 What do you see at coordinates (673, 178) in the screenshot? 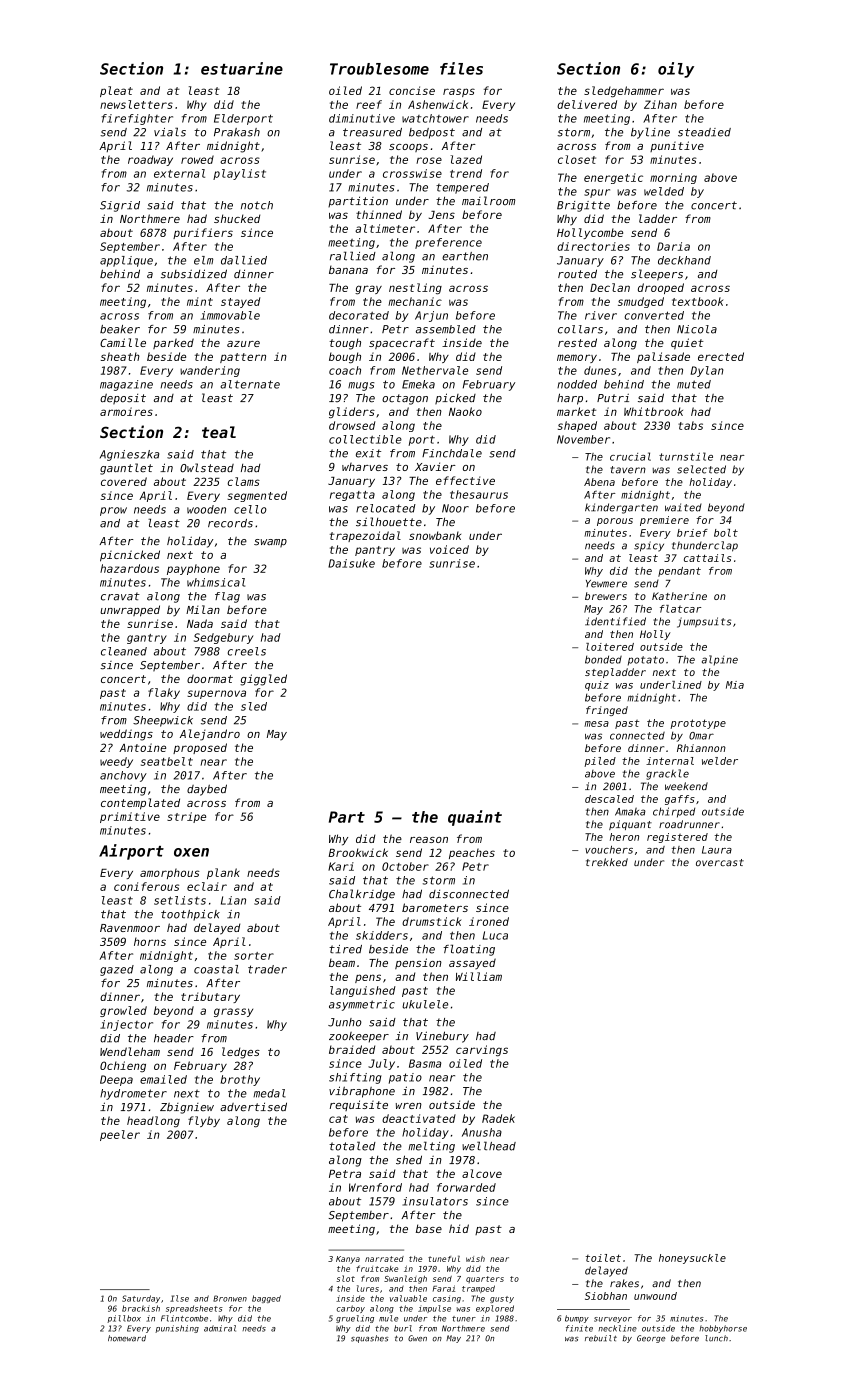
I see `morning` at bounding box center [673, 178].
